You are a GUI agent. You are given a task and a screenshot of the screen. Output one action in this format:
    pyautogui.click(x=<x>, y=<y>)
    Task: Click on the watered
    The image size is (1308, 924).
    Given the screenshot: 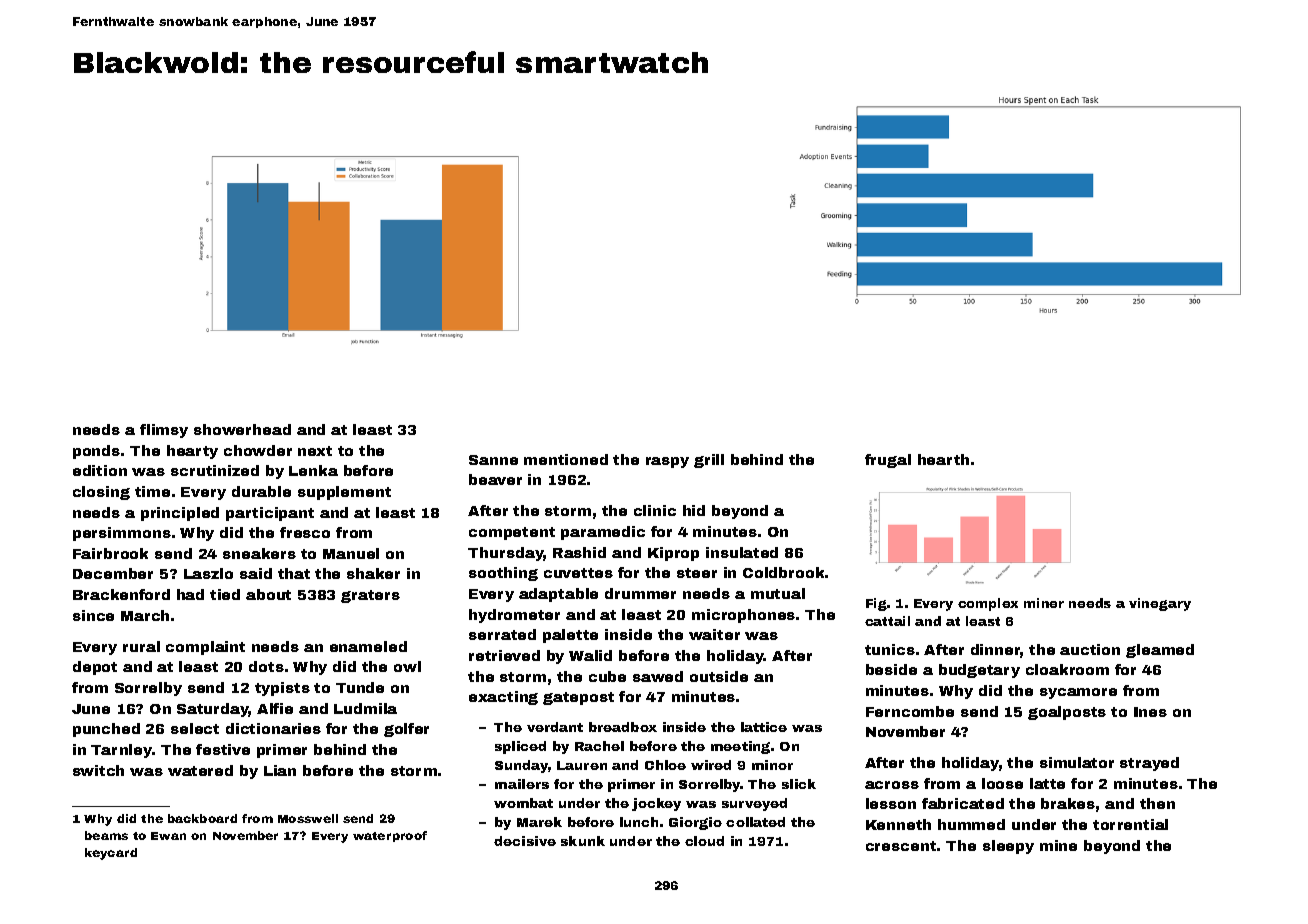 What is the action you would take?
    pyautogui.click(x=200, y=770)
